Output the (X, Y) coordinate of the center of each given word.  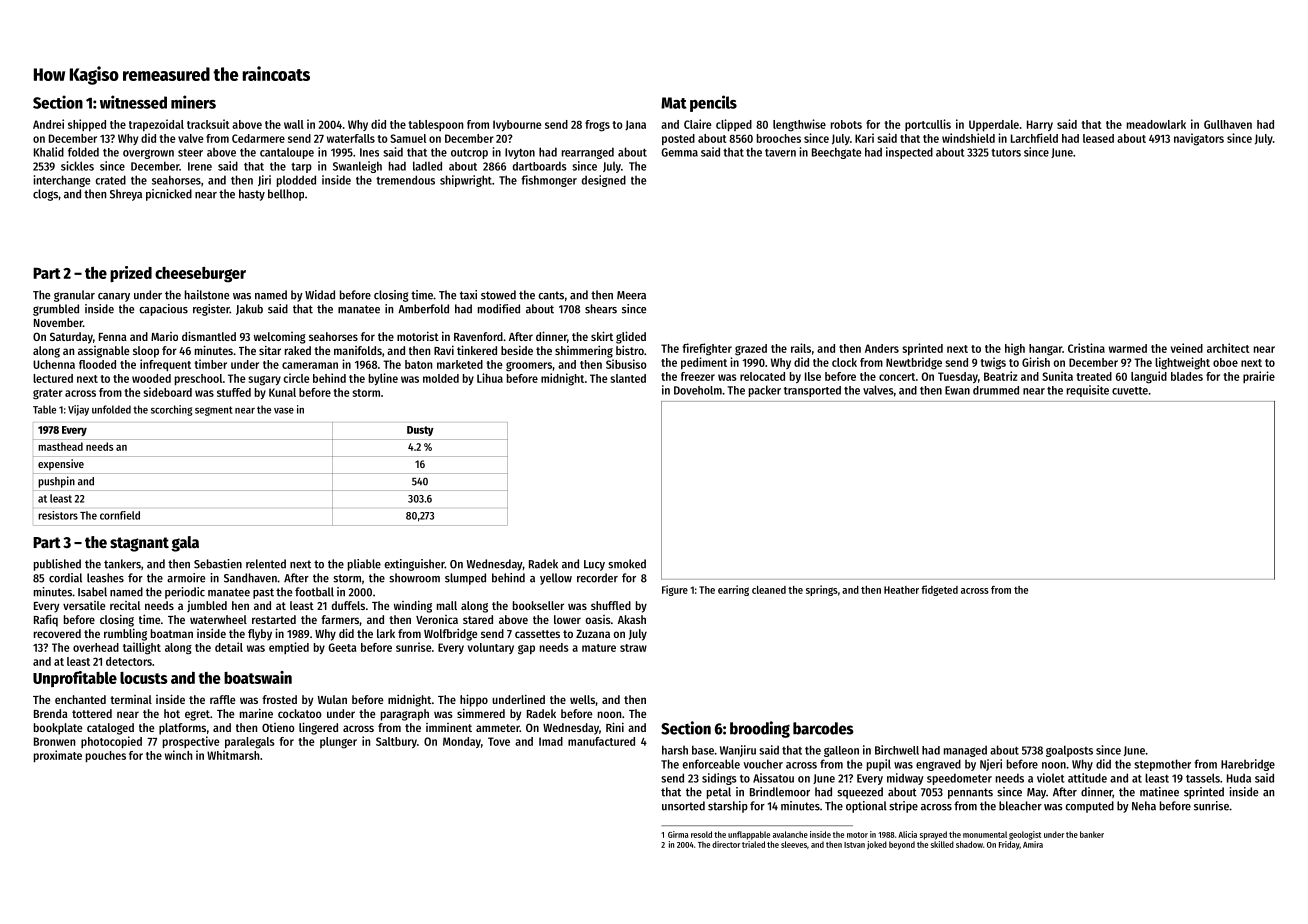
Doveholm (698, 390)
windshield (968, 138)
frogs (597, 126)
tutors (1006, 153)
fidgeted (939, 590)
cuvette (1130, 391)
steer (190, 153)
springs (822, 590)
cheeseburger (200, 275)
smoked (627, 564)
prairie (1259, 377)
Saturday (71, 338)
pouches (106, 756)
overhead (96, 647)
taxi (468, 295)
